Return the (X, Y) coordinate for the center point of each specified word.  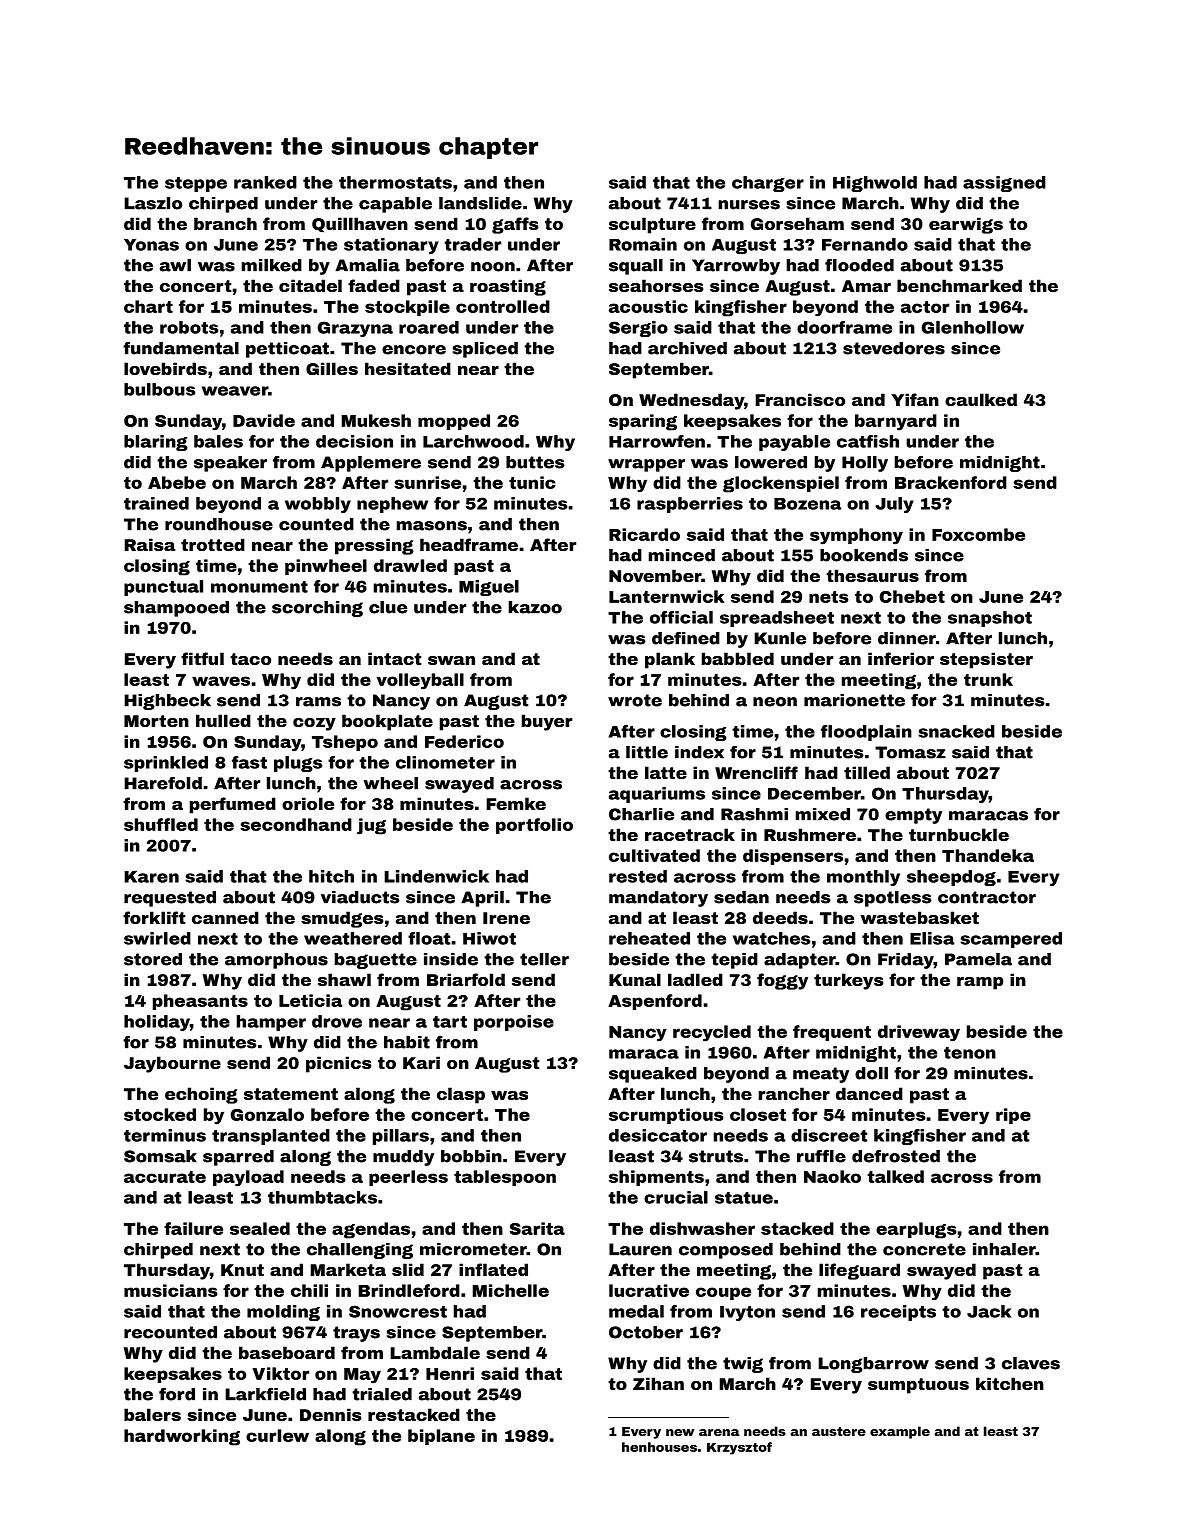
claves (1031, 1363)
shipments (656, 1178)
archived (687, 348)
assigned (1004, 184)
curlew (277, 1435)
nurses (749, 205)
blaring (156, 443)
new (680, 1432)
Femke (516, 803)
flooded (859, 265)
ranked (265, 182)
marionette (854, 700)
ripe (1013, 1116)
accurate (165, 1177)
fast (249, 762)
